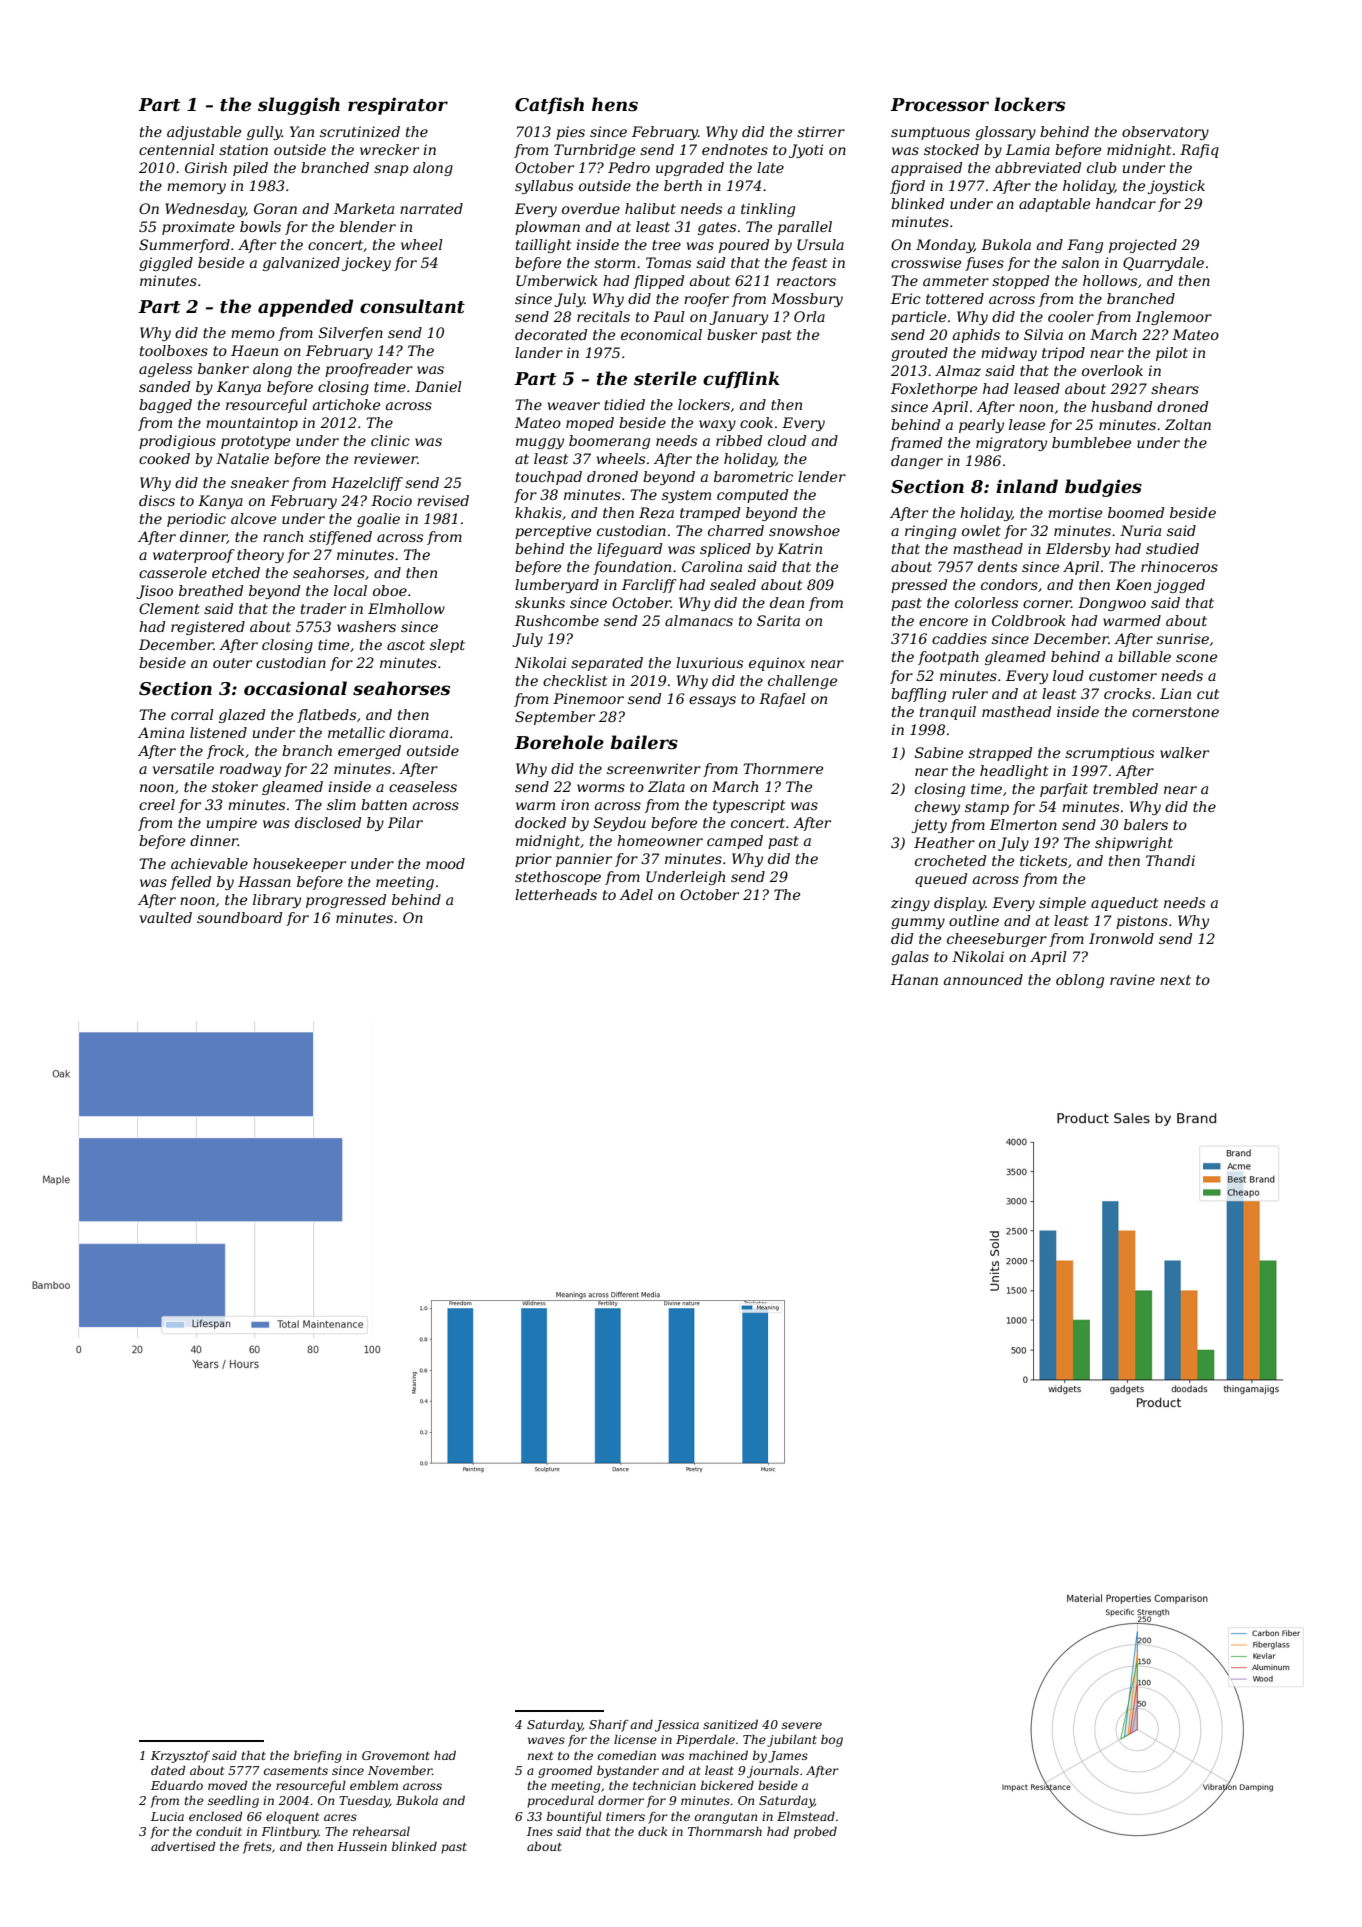 Image resolution: width=1362 pixels, height=1927 pixels. What do you see at coordinates (396, 1755) in the image?
I see `Grovemont` at bounding box center [396, 1755].
